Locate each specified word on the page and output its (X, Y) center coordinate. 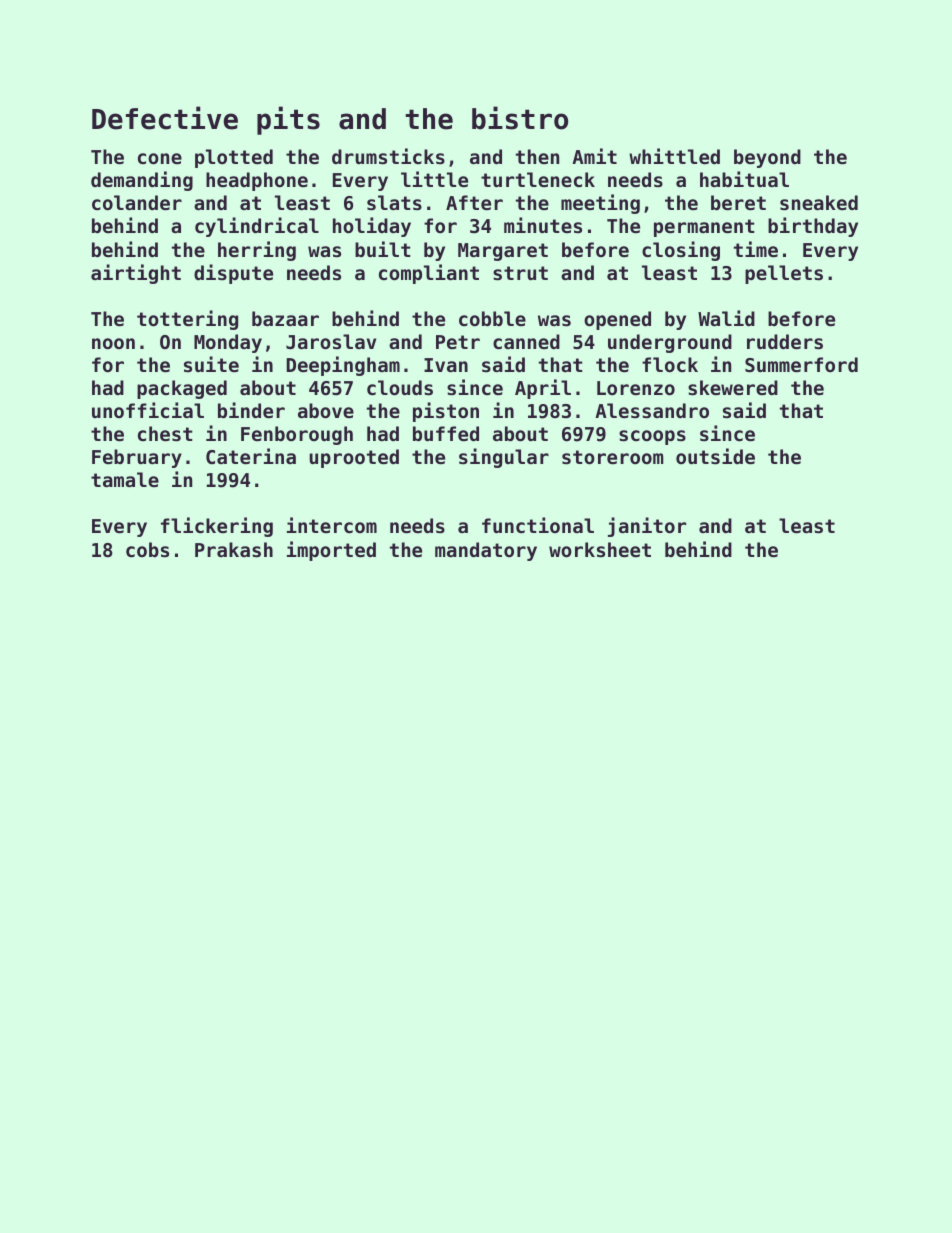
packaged (182, 389)
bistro (520, 118)
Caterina (251, 456)
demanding (142, 181)
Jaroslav (331, 342)
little (434, 179)
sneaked (819, 203)
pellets (784, 274)
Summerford (801, 365)
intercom (332, 525)
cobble (492, 318)
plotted (234, 158)
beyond (767, 158)
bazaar (285, 318)
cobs (147, 549)
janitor (647, 527)
